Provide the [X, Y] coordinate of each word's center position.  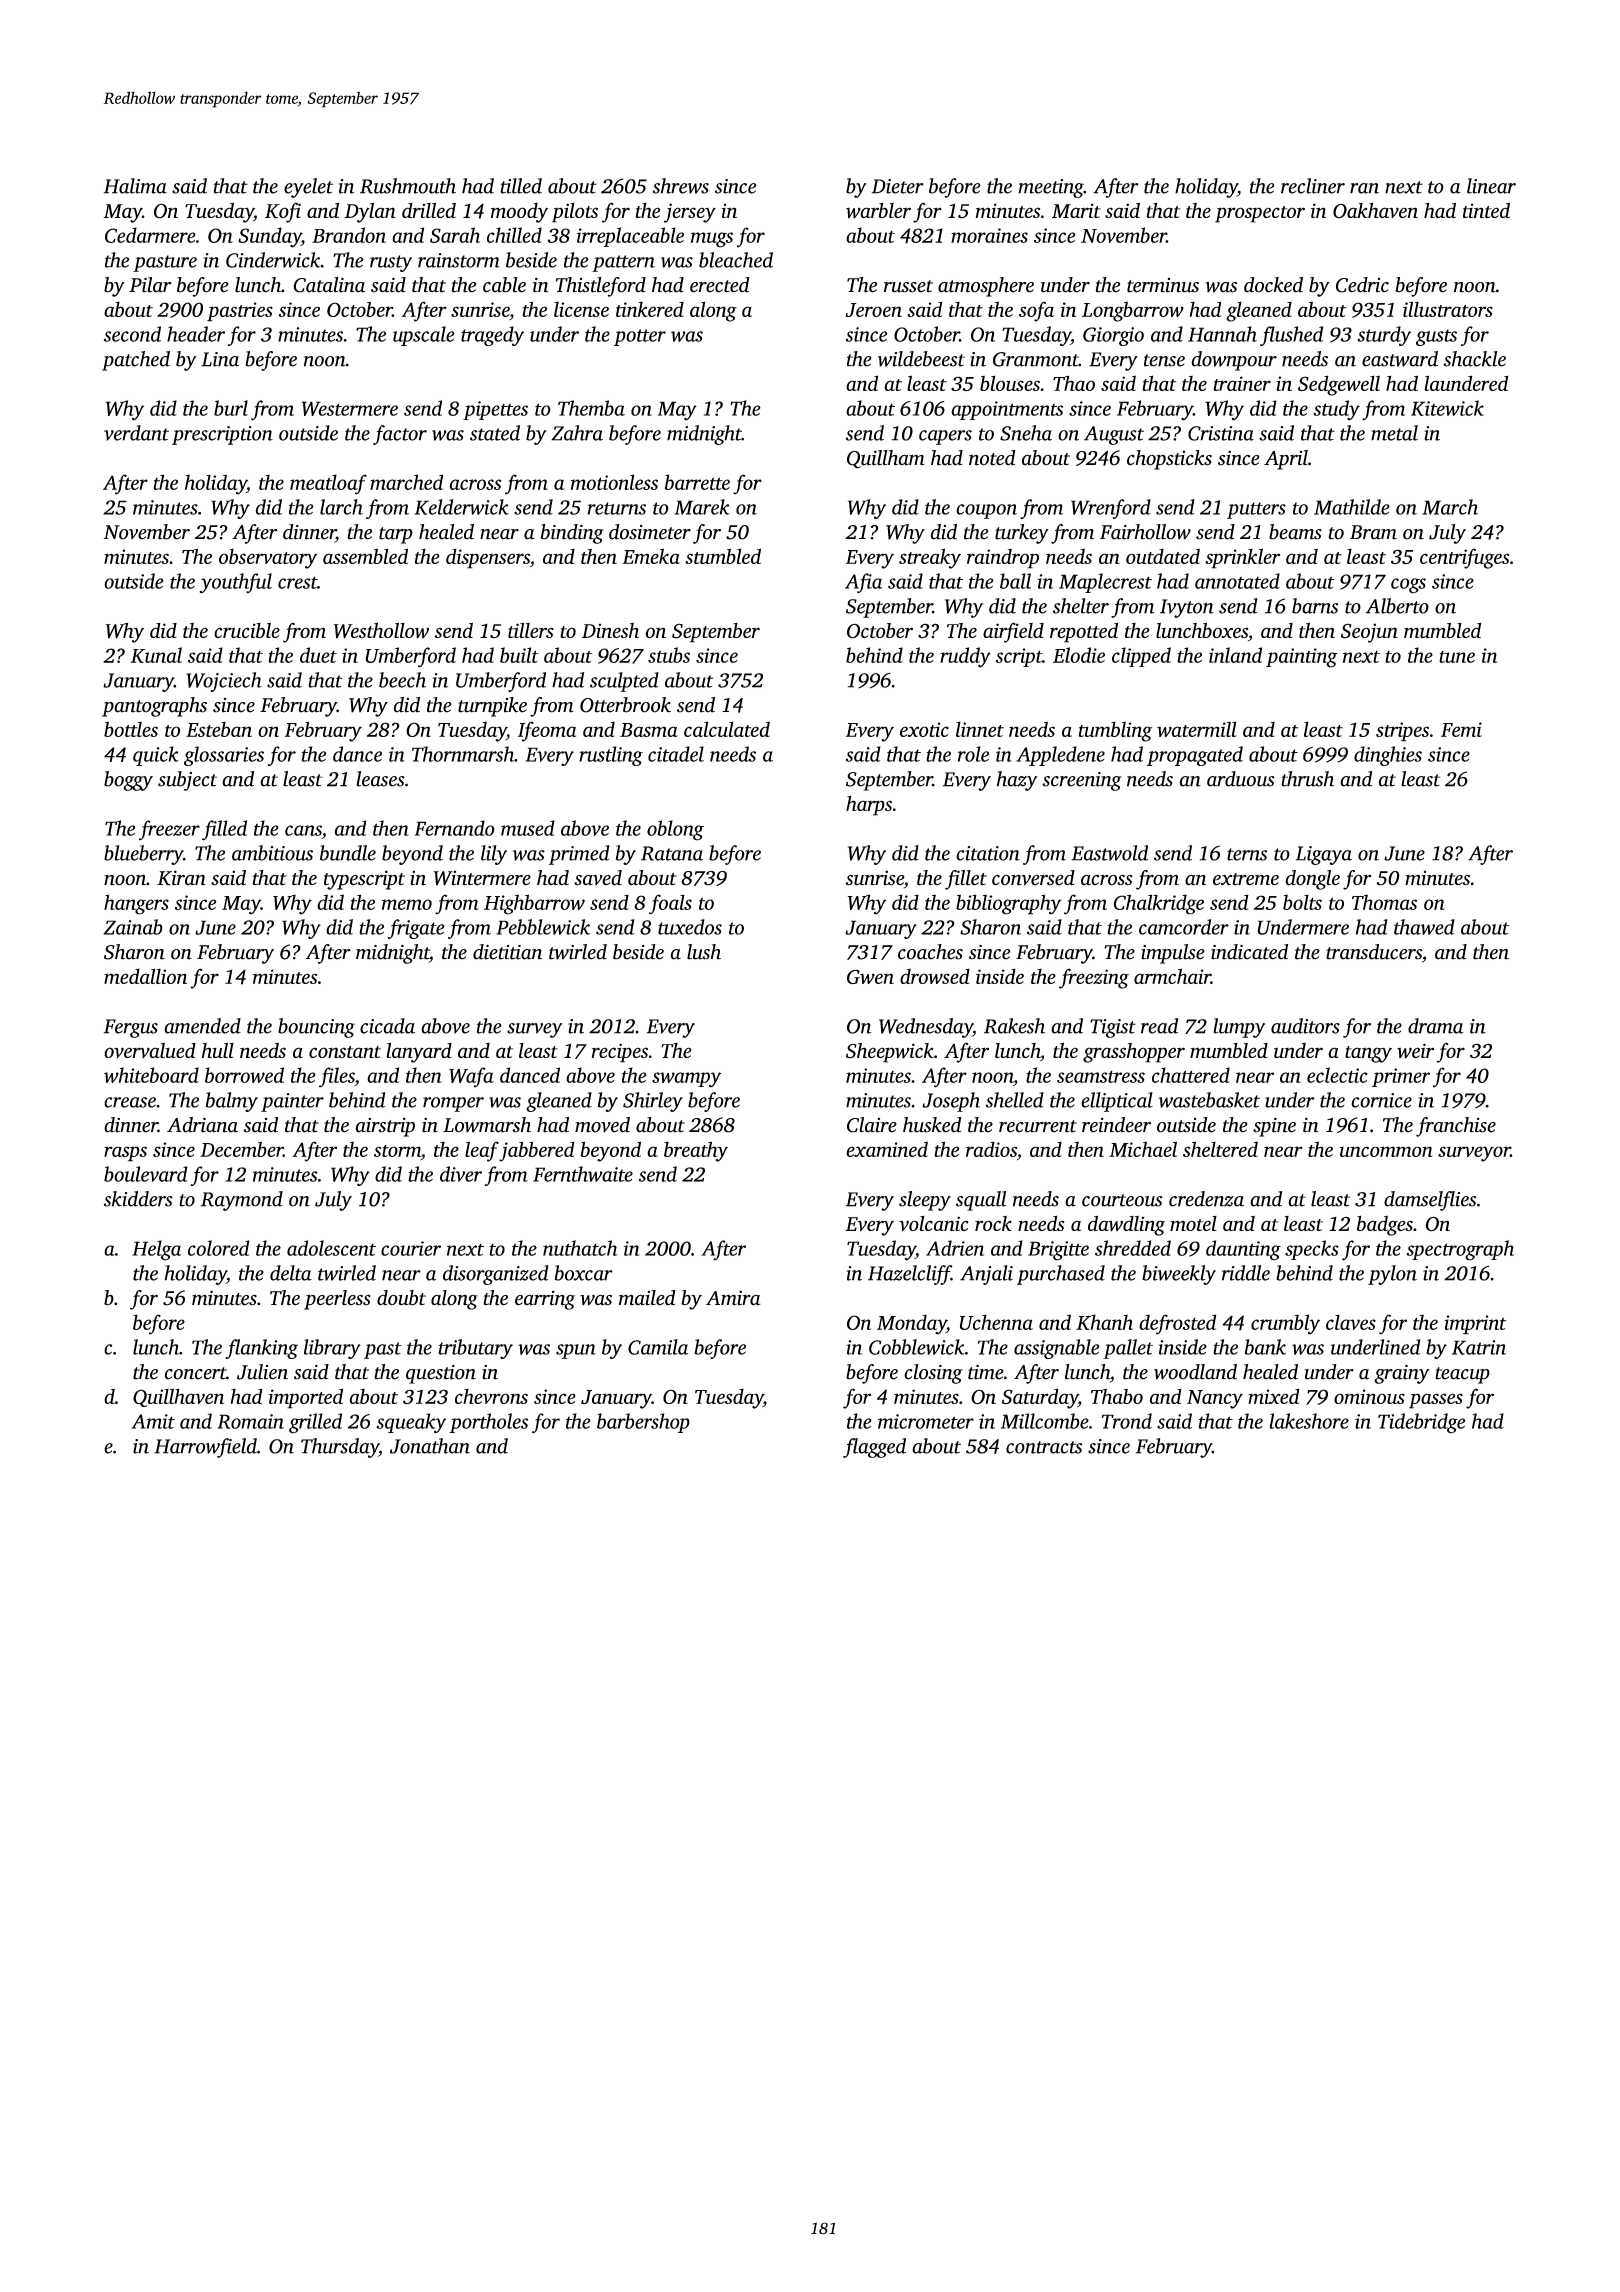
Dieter [898, 186]
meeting [1051, 188]
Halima [135, 186]
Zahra [577, 433]
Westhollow [381, 630]
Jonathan [430, 1446]
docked [1273, 285]
